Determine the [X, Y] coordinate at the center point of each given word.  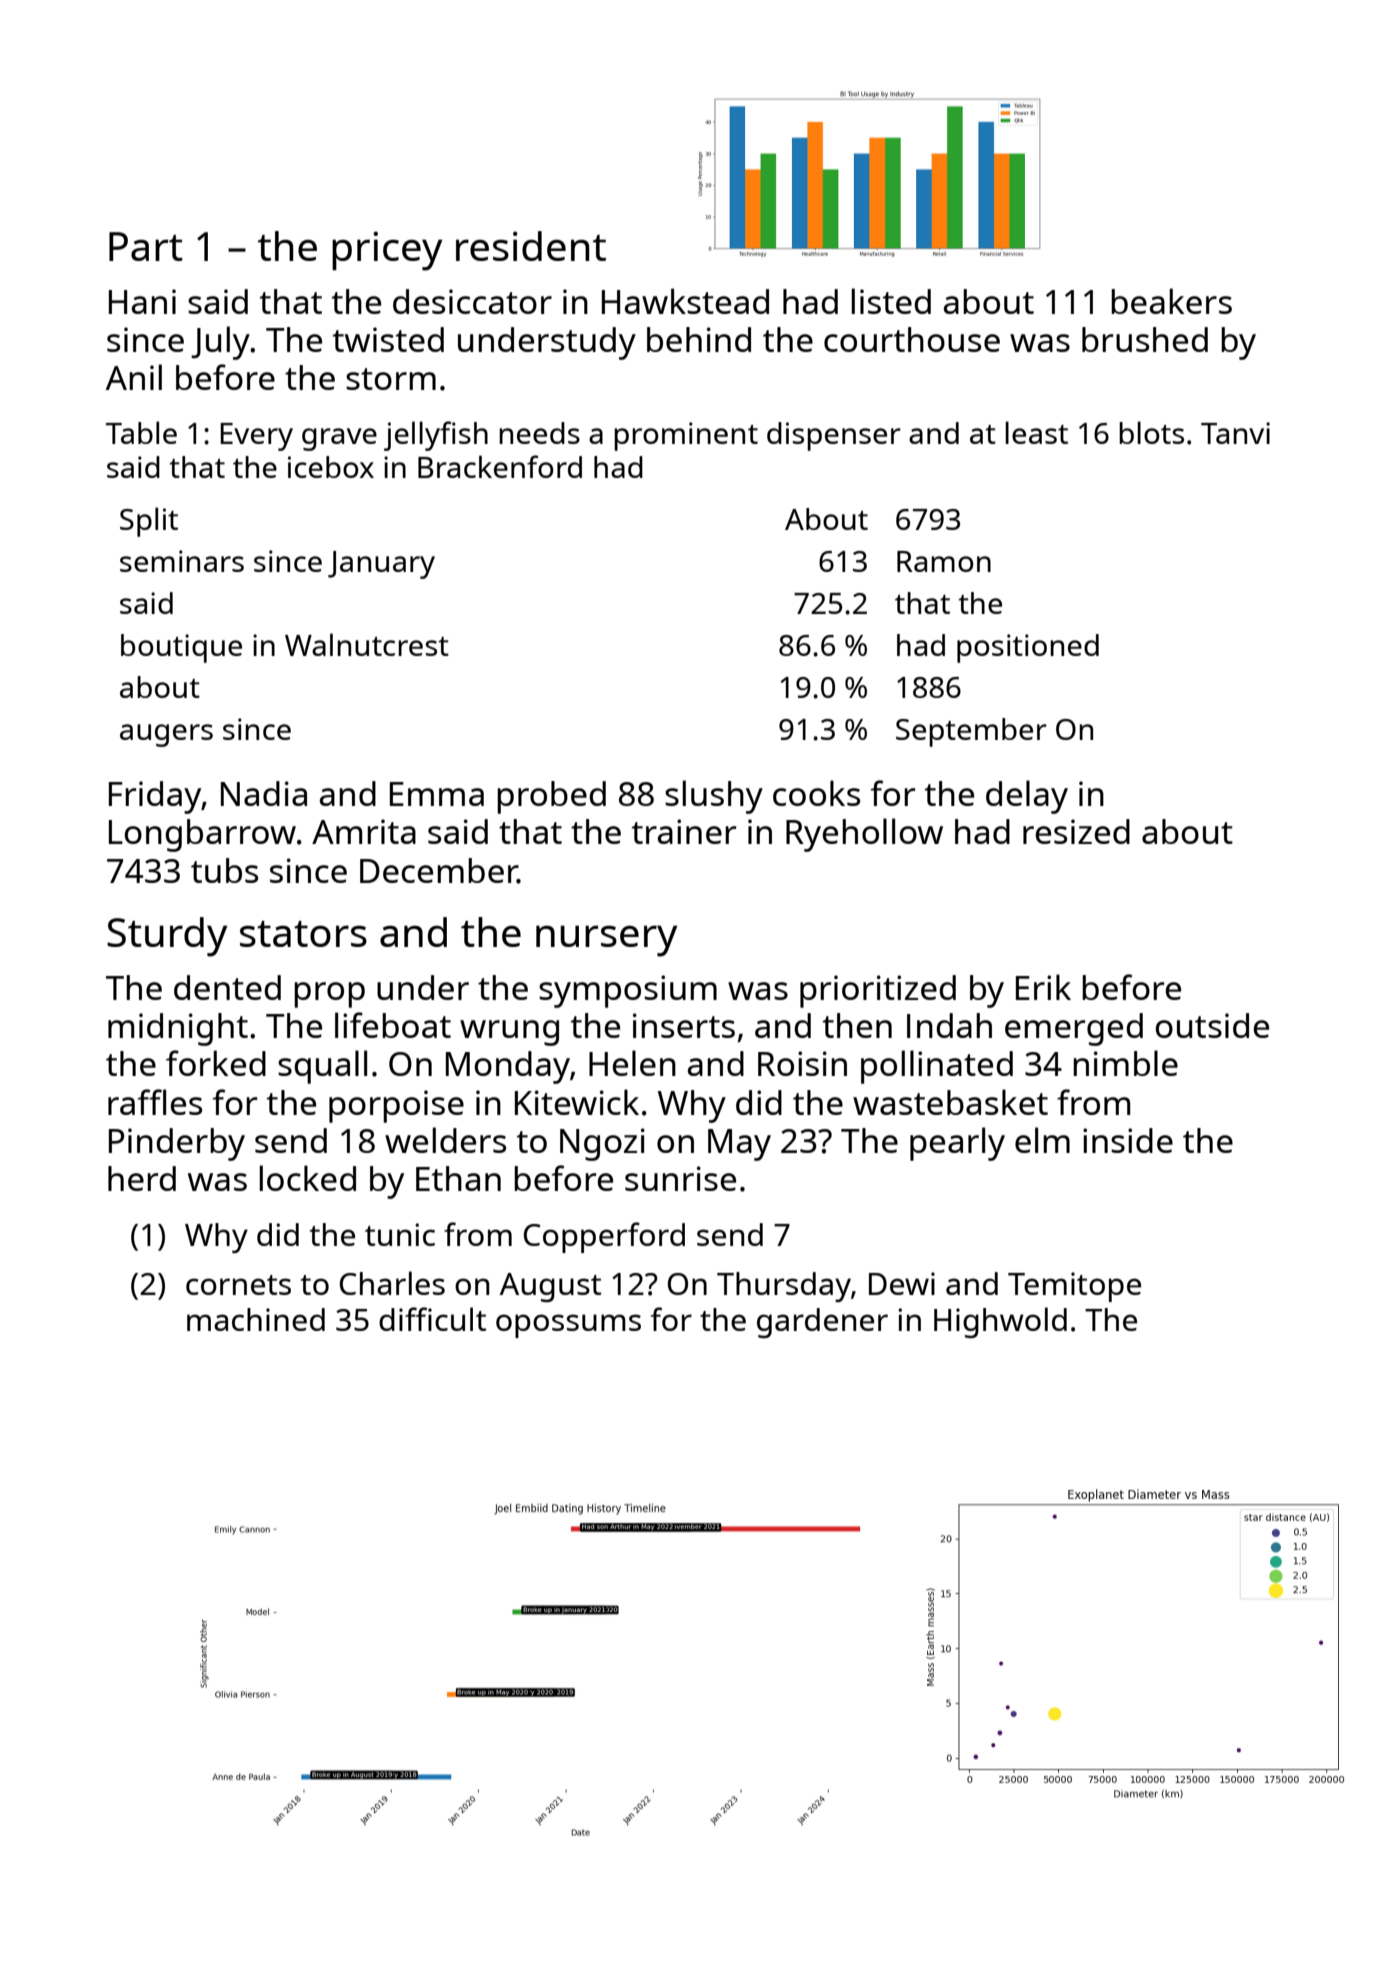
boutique [181, 648]
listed [891, 301]
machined [256, 1319]
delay [1027, 797]
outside [1212, 1025]
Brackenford [500, 466]
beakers [1171, 301]
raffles [155, 1102]
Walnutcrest [367, 644]
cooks [816, 793]
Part [146, 246]
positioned [1028, 648]
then [857, 1025]
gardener [822, 1323]
